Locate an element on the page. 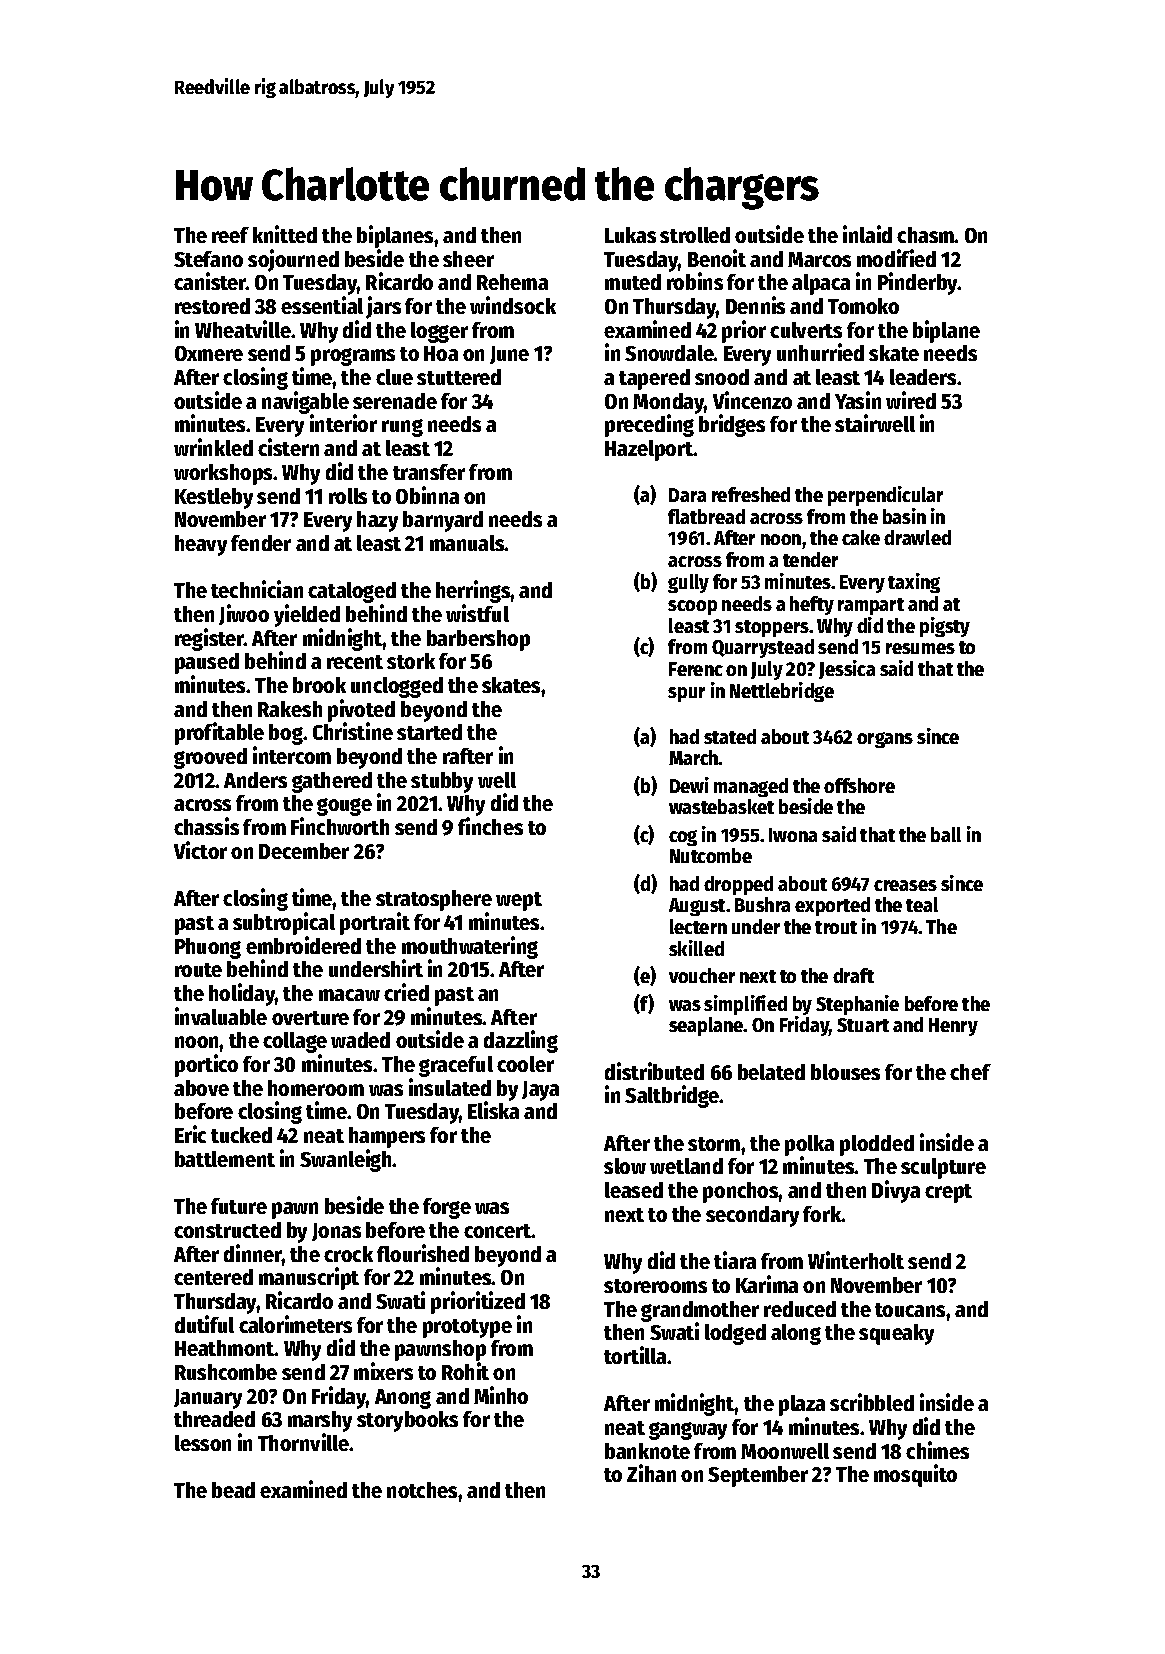 The image size is (1165, 1654). notches is located at coordinates (422, 1490).
